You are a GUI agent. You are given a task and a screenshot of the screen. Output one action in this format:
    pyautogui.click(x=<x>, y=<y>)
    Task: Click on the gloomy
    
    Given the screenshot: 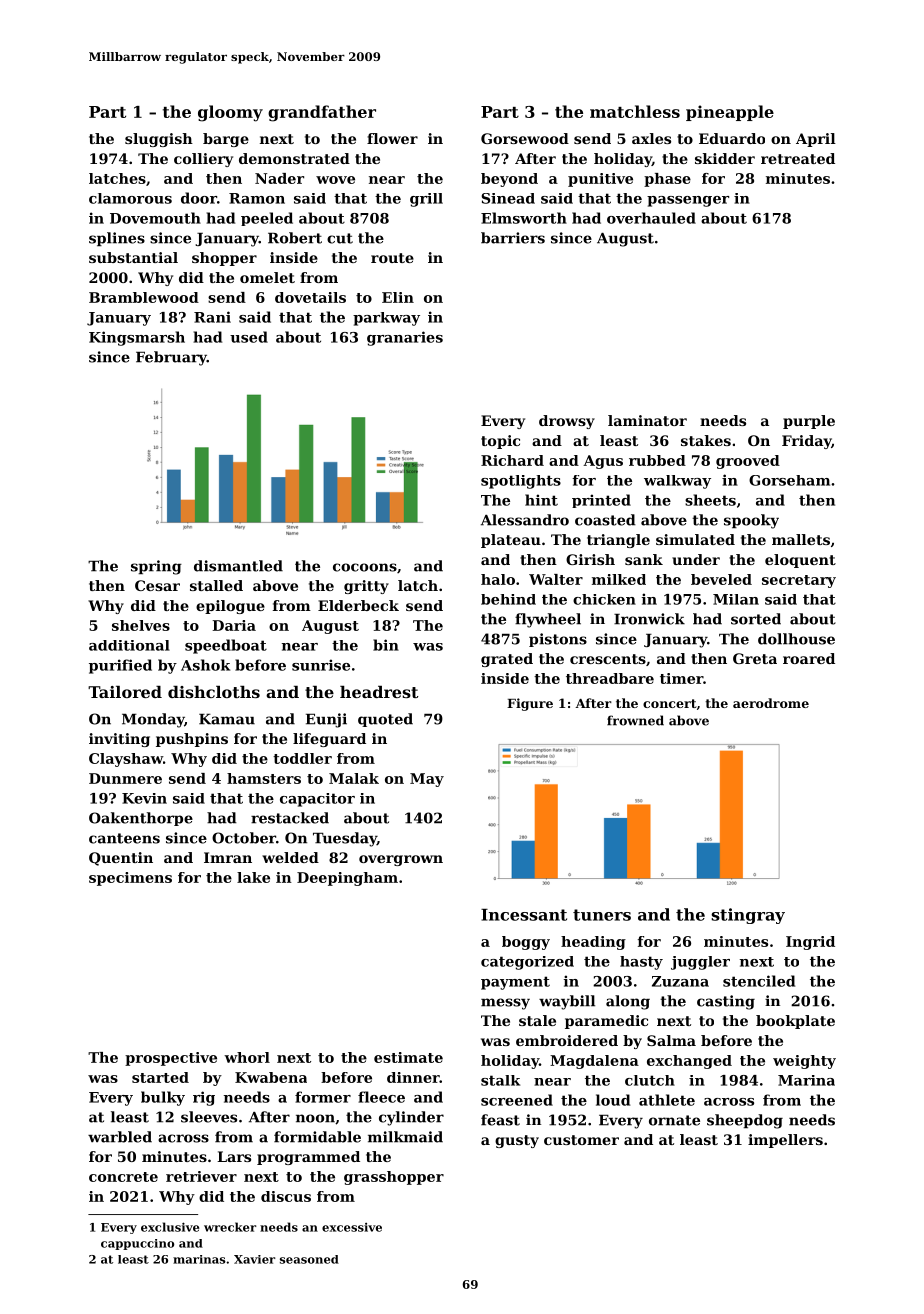 What is the action you would take?
    pyautogui.click(x=230, y=113)
